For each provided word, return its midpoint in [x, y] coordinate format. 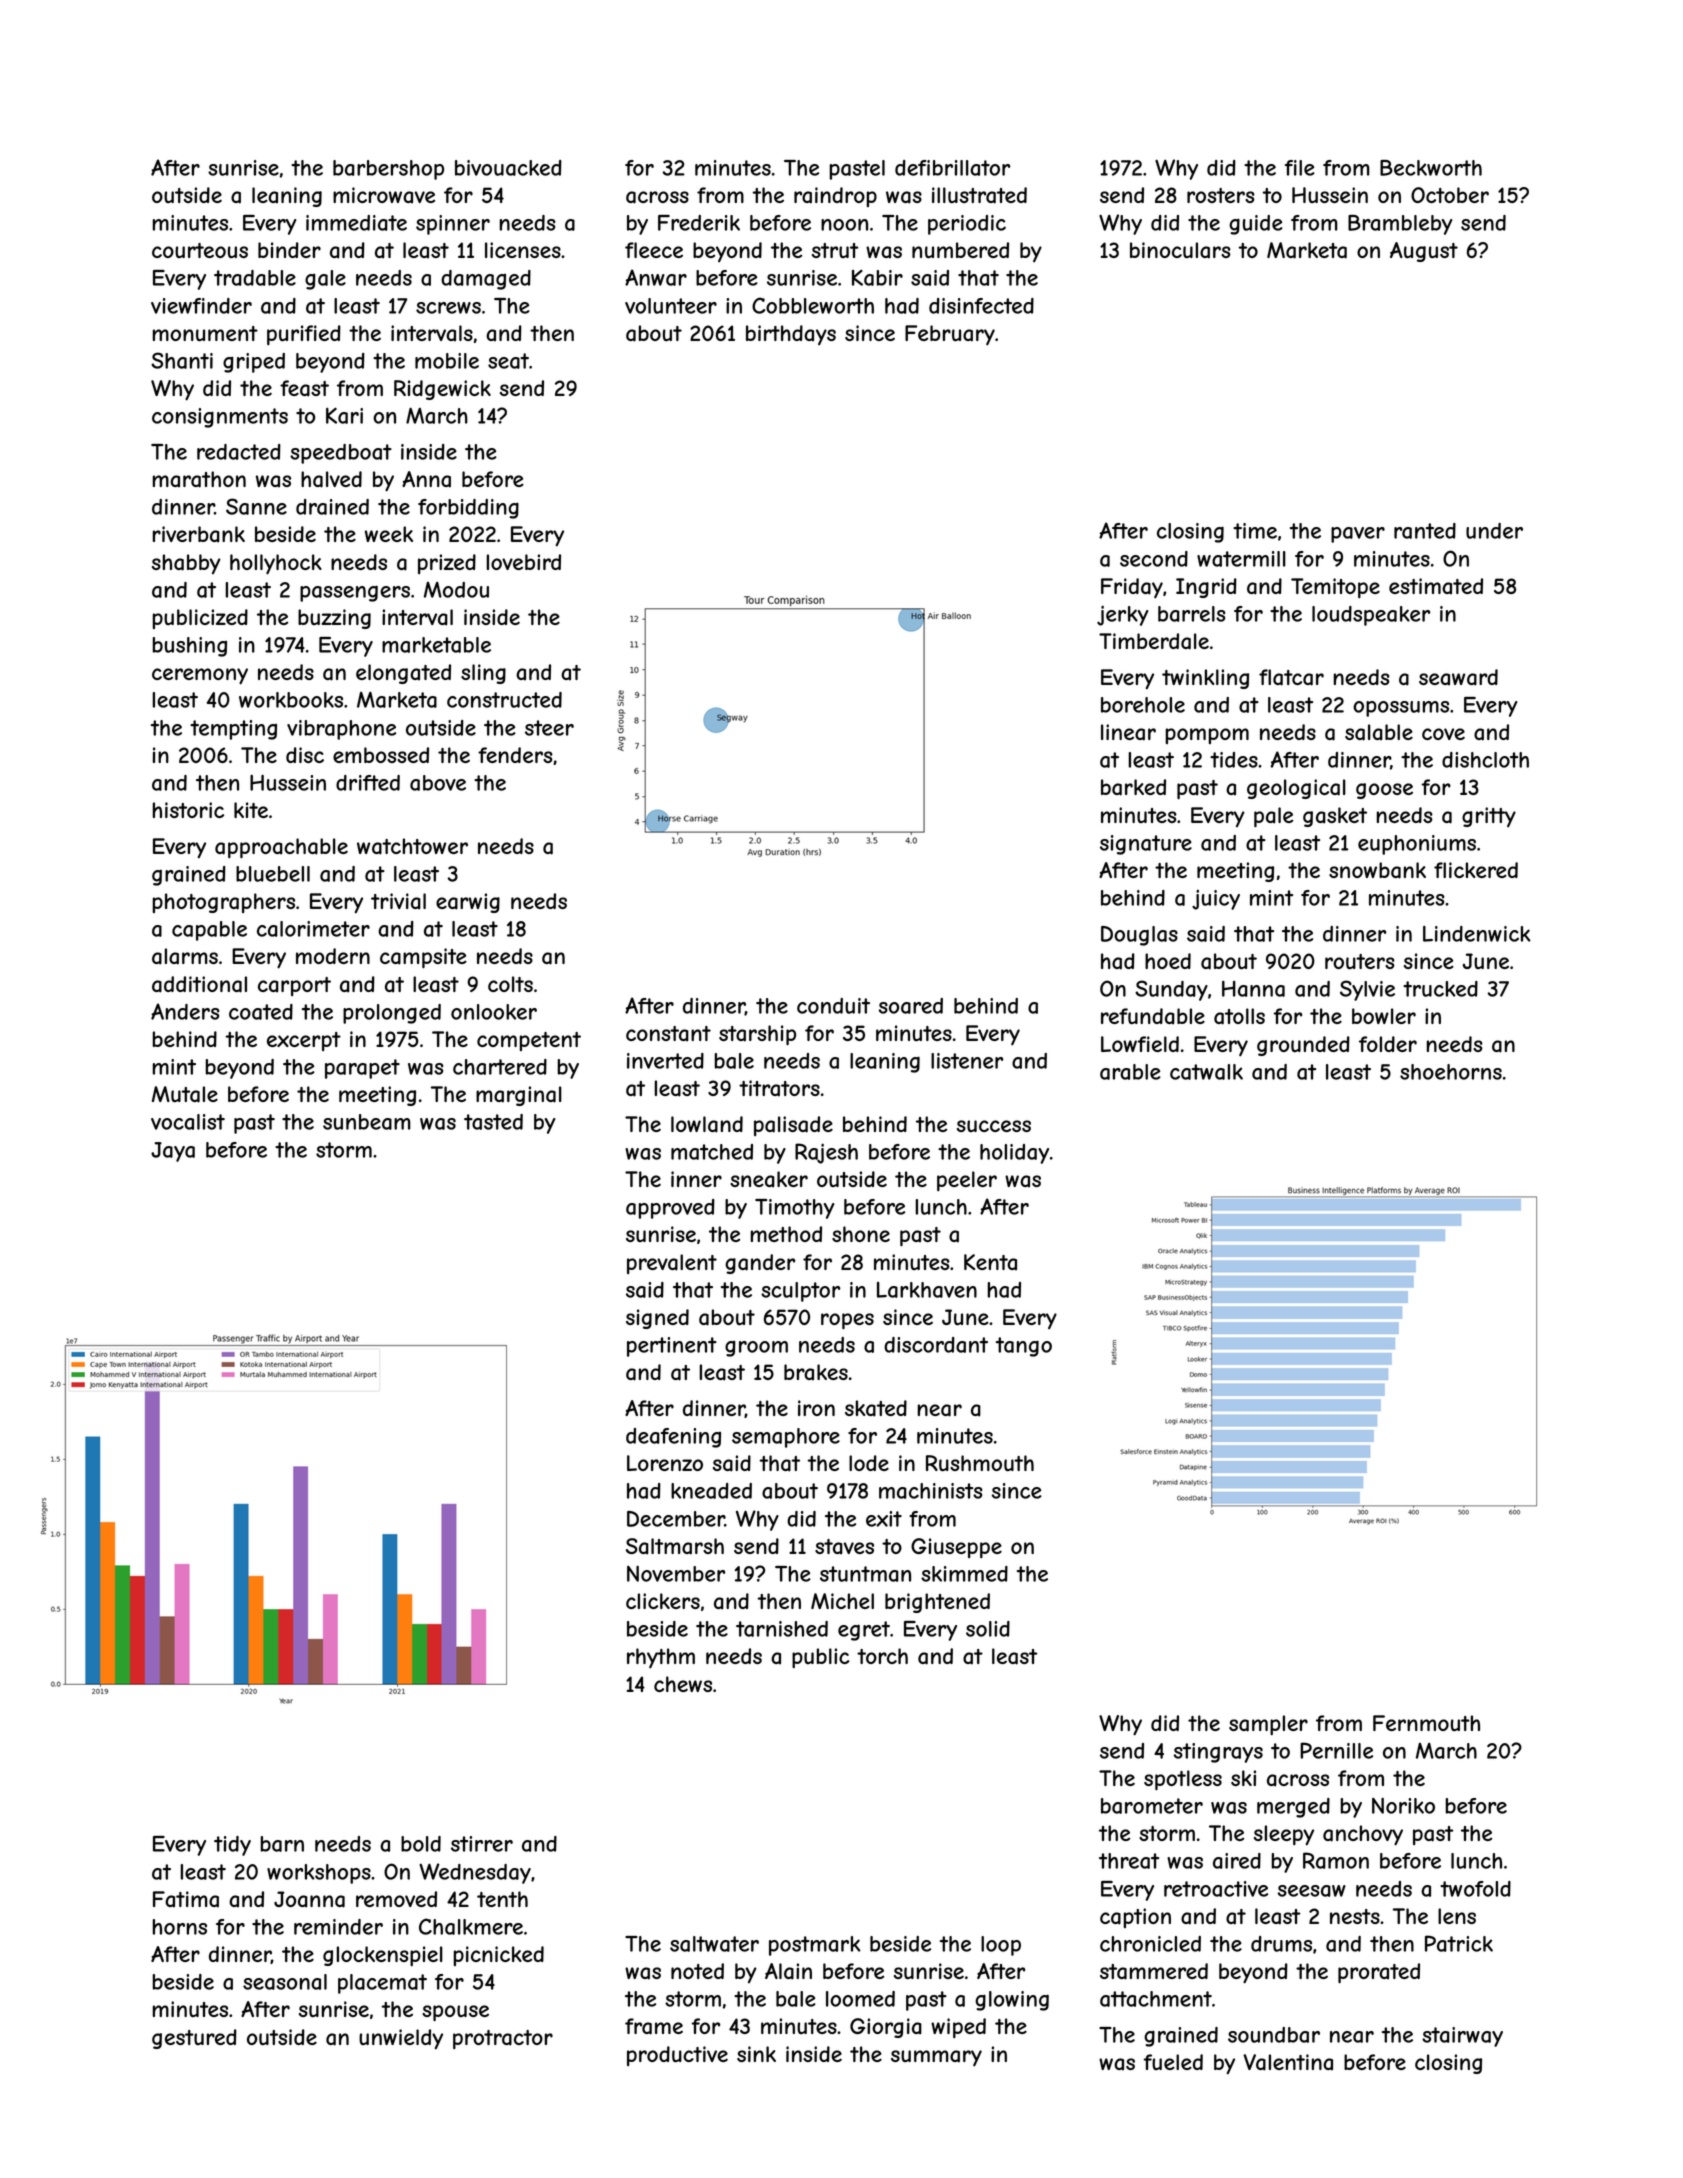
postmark [815, 1946]
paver [1358, 535]
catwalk [1206, 1072]
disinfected [981, 306]
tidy [232, 1846]
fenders [515, 755]
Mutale [185, 1094]
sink [756, 2054]
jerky [1123, 615]
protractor [503, 2039]
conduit [833, 1006]
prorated [1379, 1973]
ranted [1425, 531]
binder [289, 250]
